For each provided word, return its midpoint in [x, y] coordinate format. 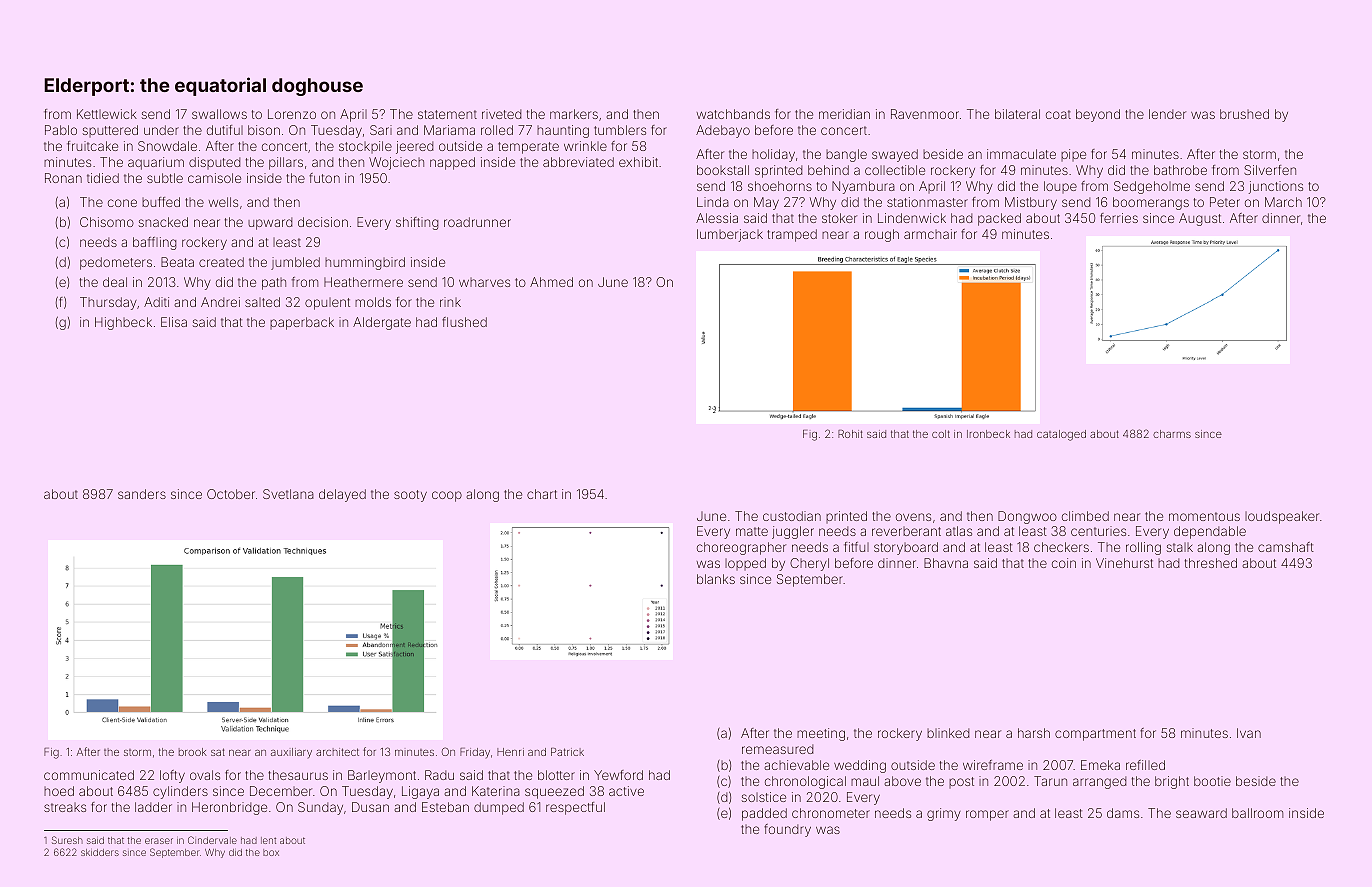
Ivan [1249, 733]
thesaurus [298, 775]
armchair [930, 234]
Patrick [567, 752]
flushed [464, 322]
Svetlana [288, 494]
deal [115, 282]
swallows [219, 114]
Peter [1225, 202]
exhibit [638, 162]
